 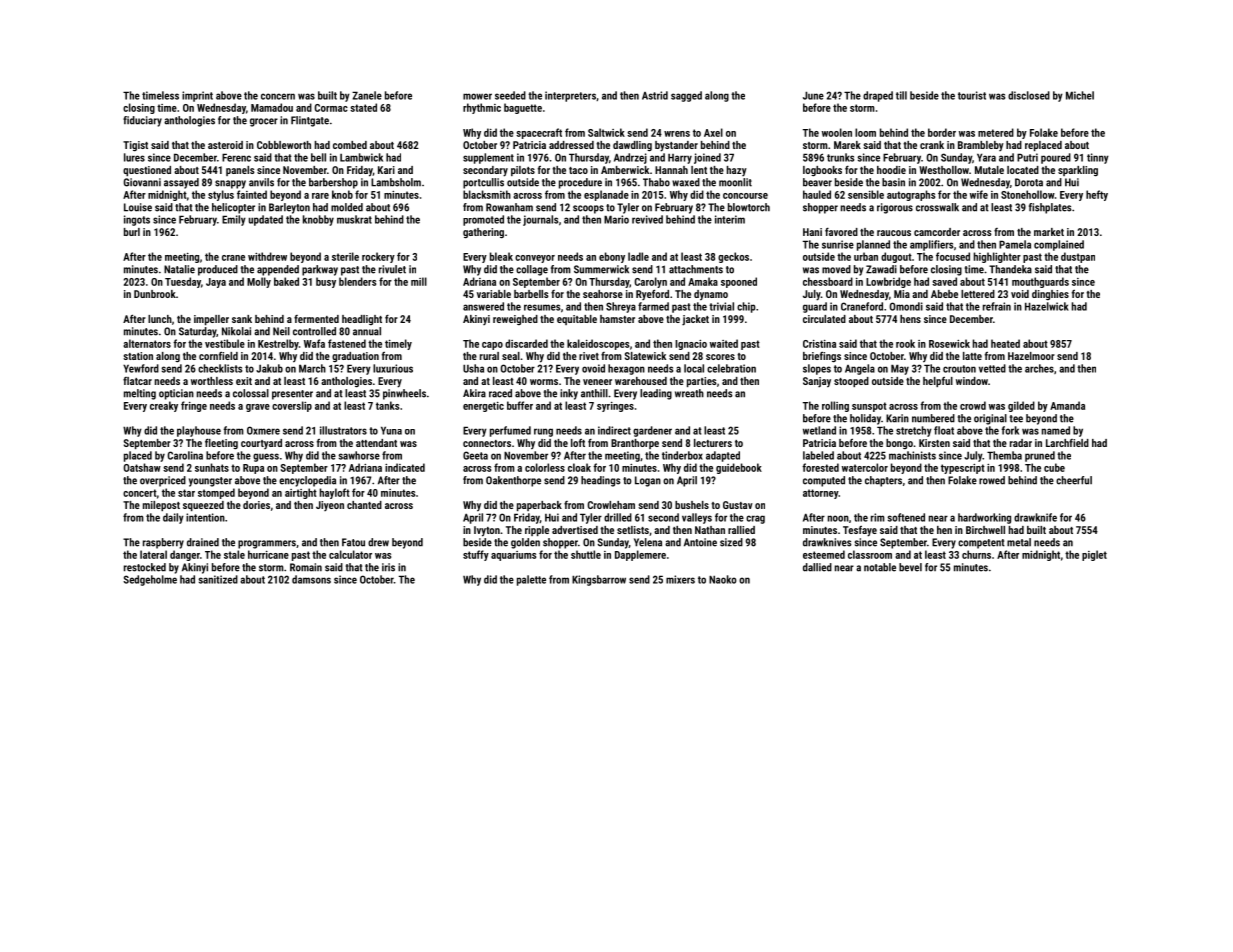 What do you see at coordinates (1029, 95) in the screenshot?
I see `disclosed` at bounding box center [1029, 95].
